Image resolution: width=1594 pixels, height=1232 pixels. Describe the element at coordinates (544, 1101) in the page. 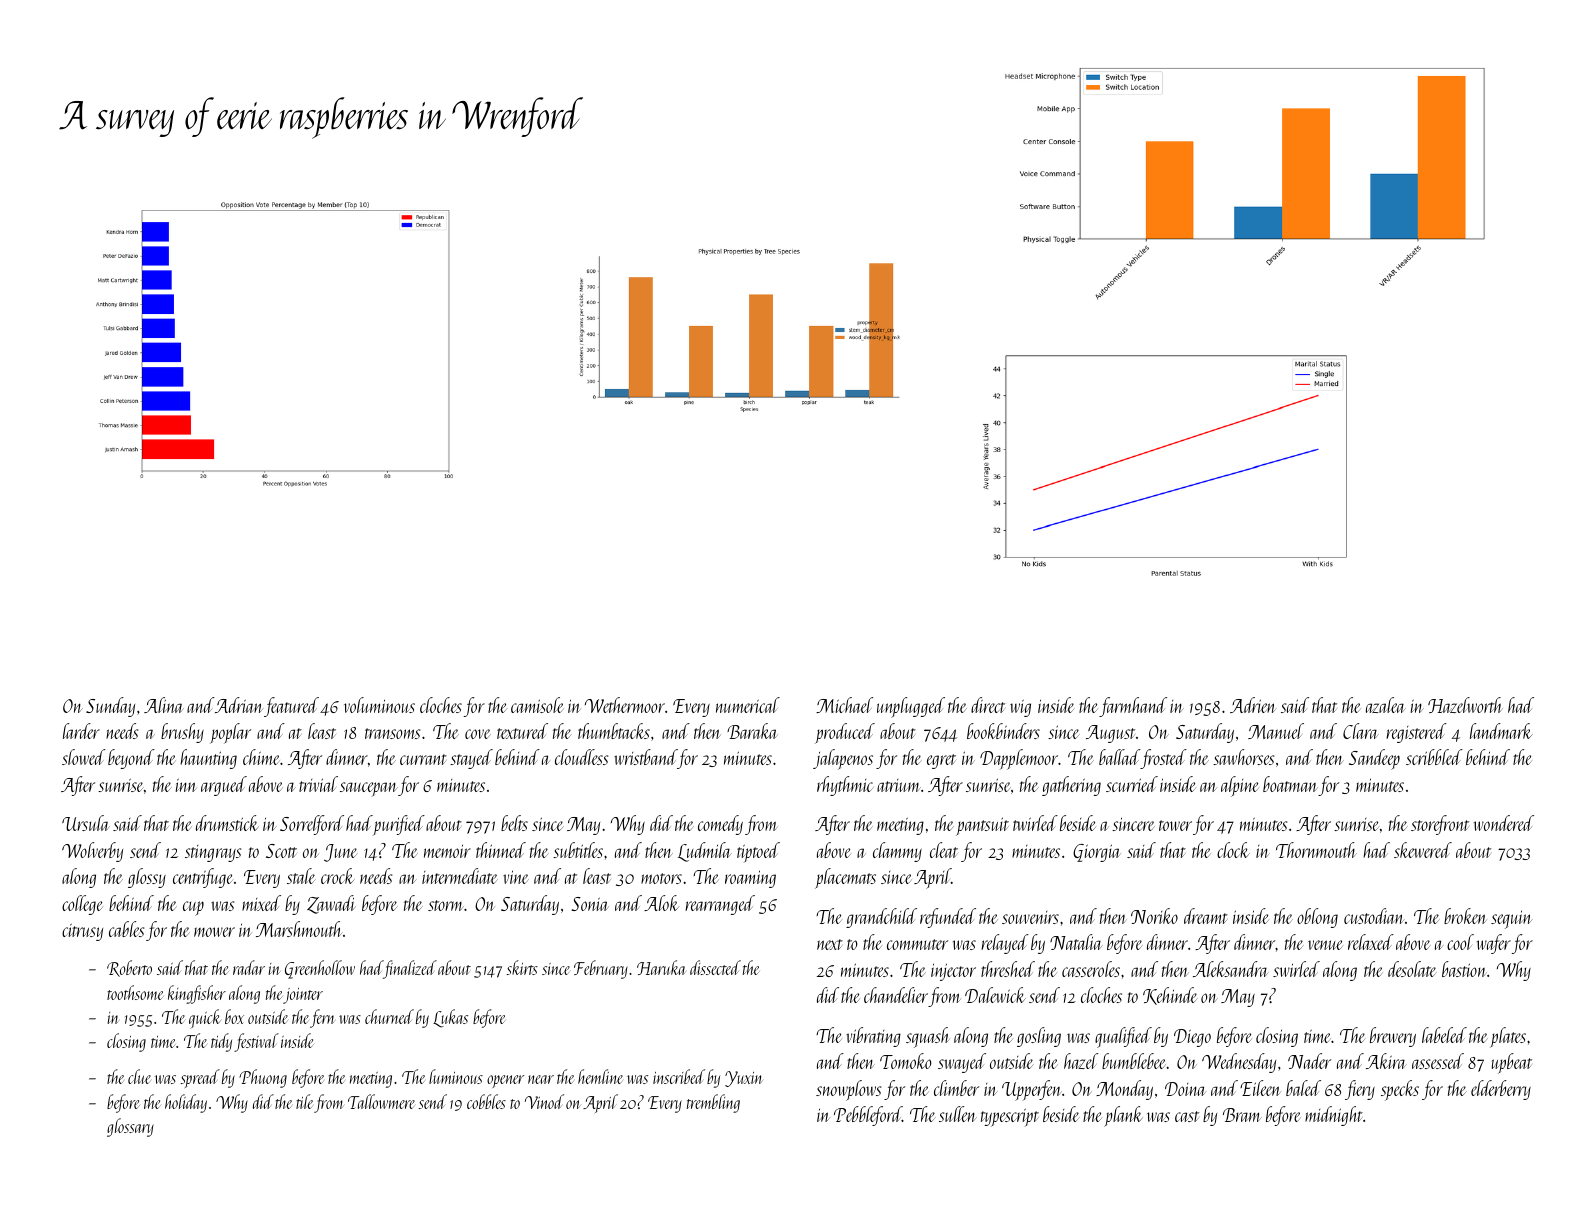

I see `Vinod` at that location.
